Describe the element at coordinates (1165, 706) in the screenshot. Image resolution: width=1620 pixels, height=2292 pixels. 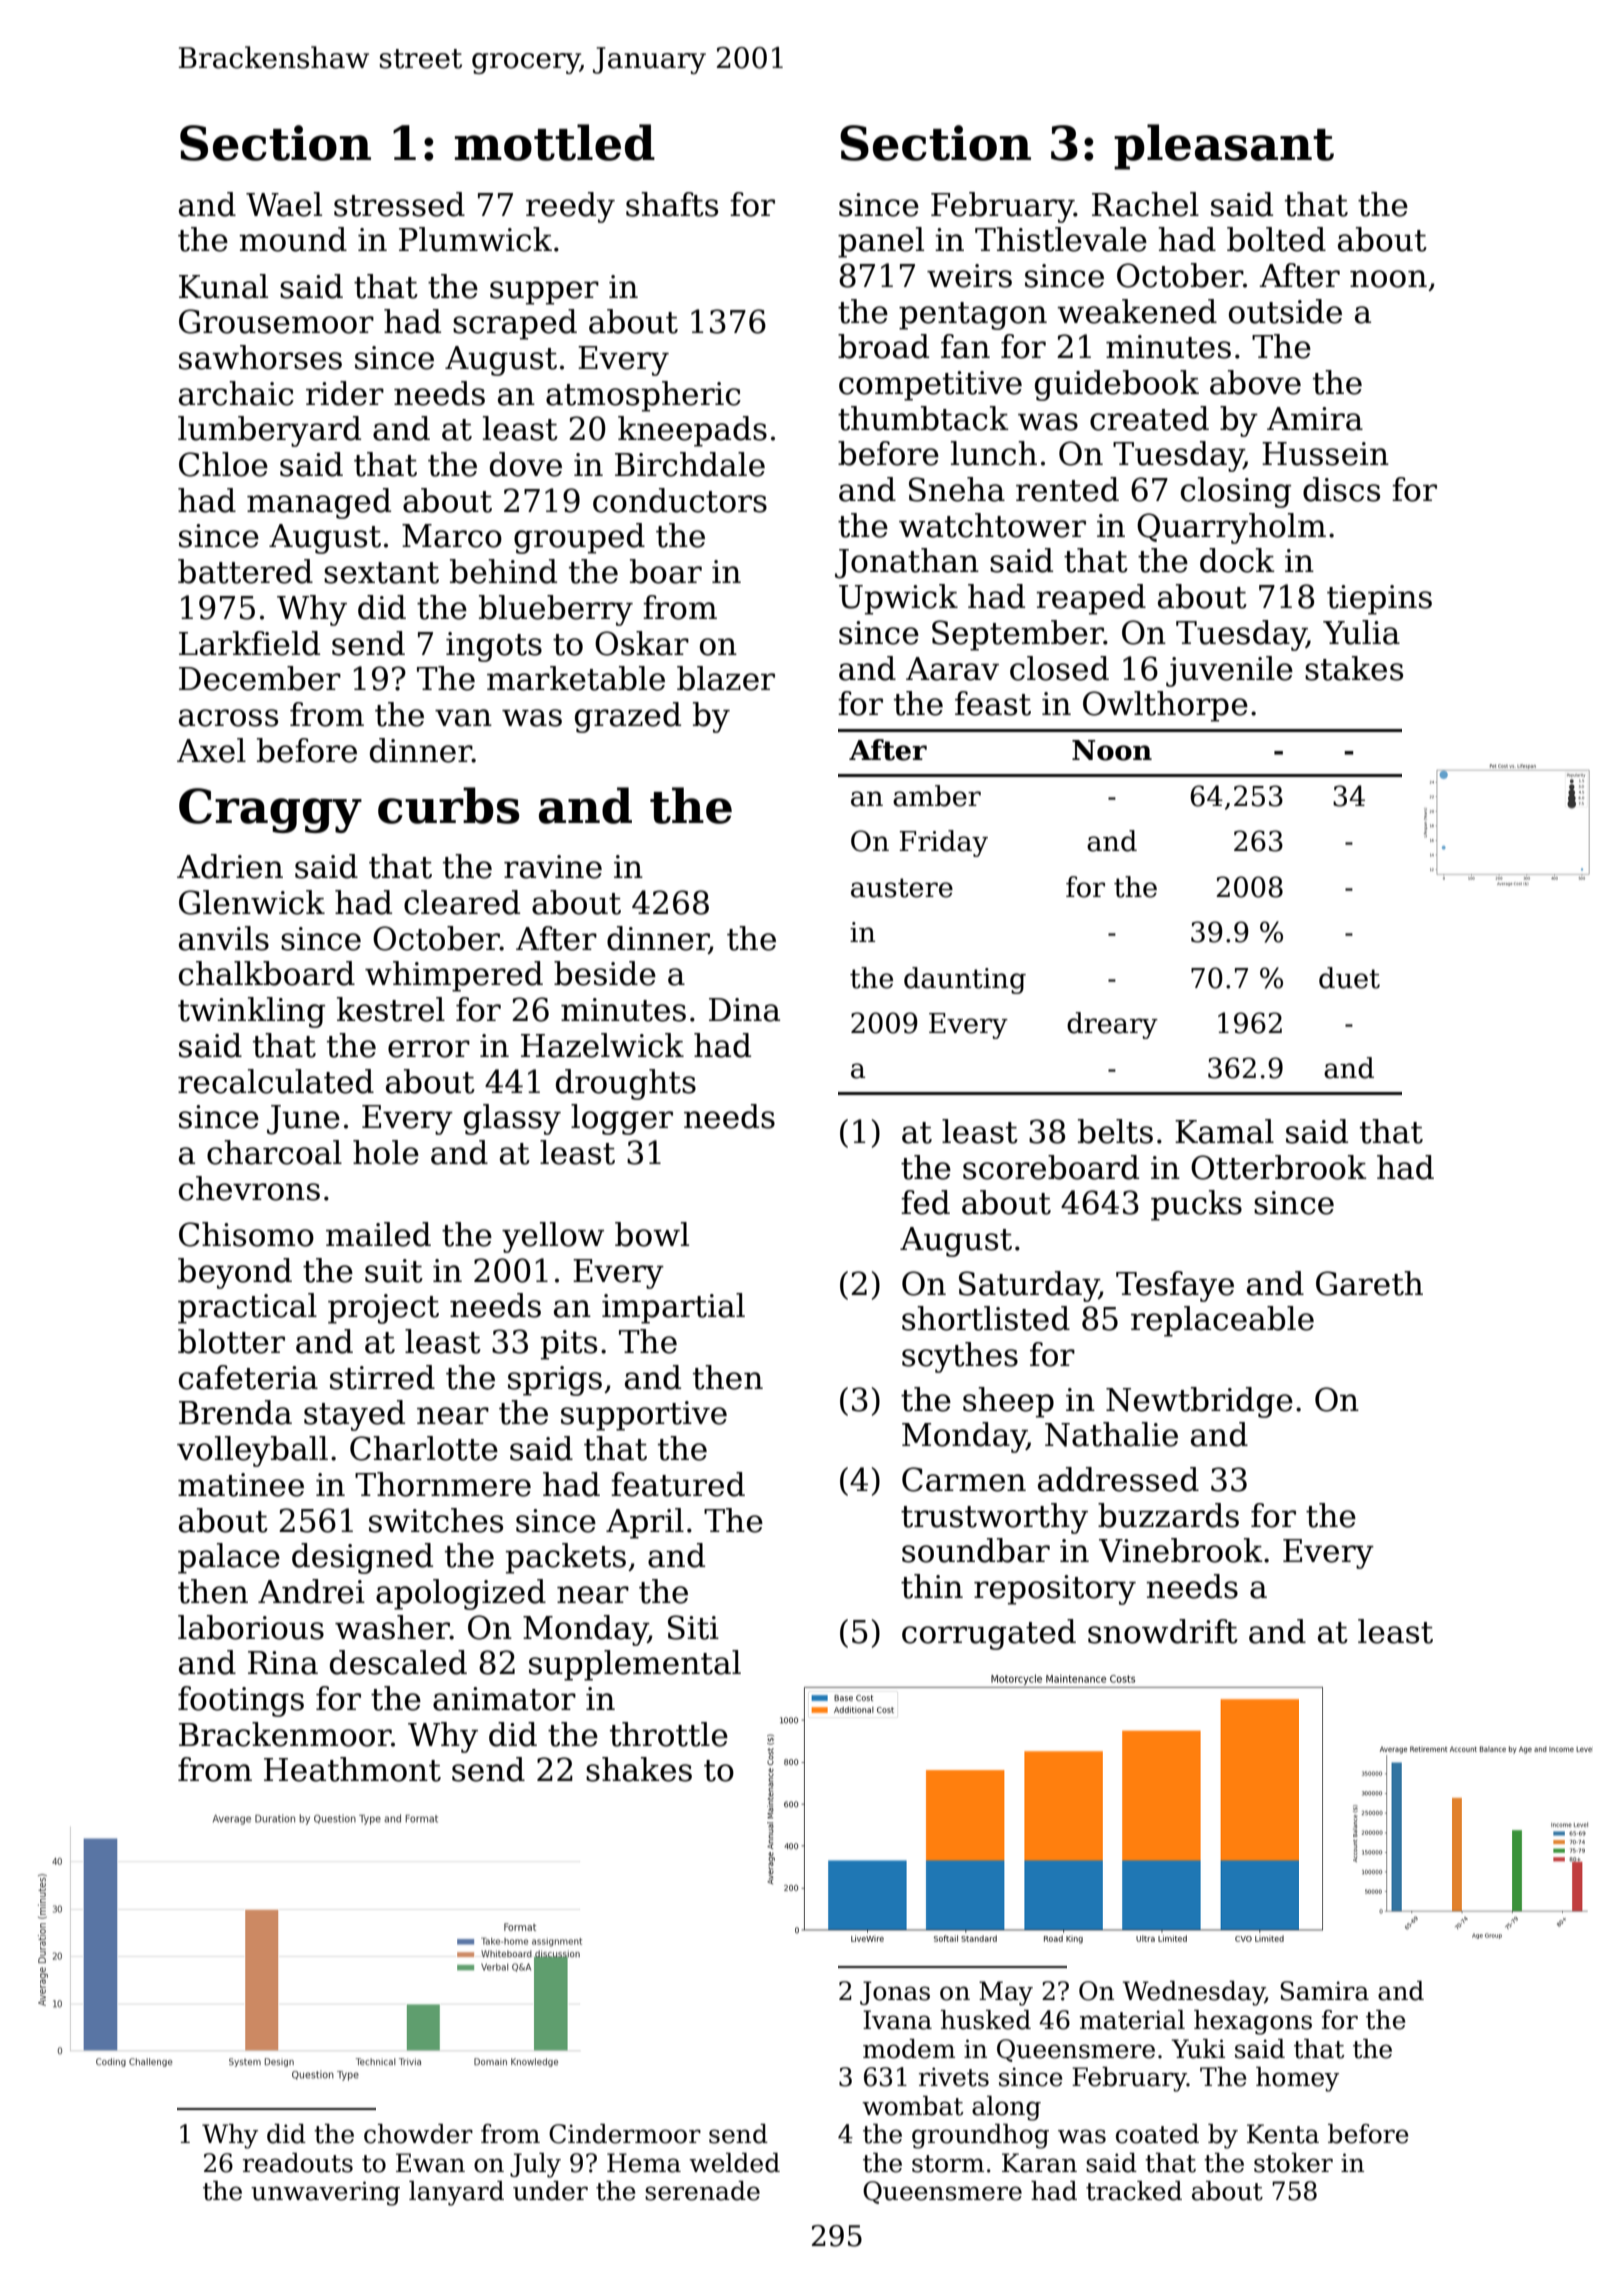
I see `Owlthorpe` at that location.
